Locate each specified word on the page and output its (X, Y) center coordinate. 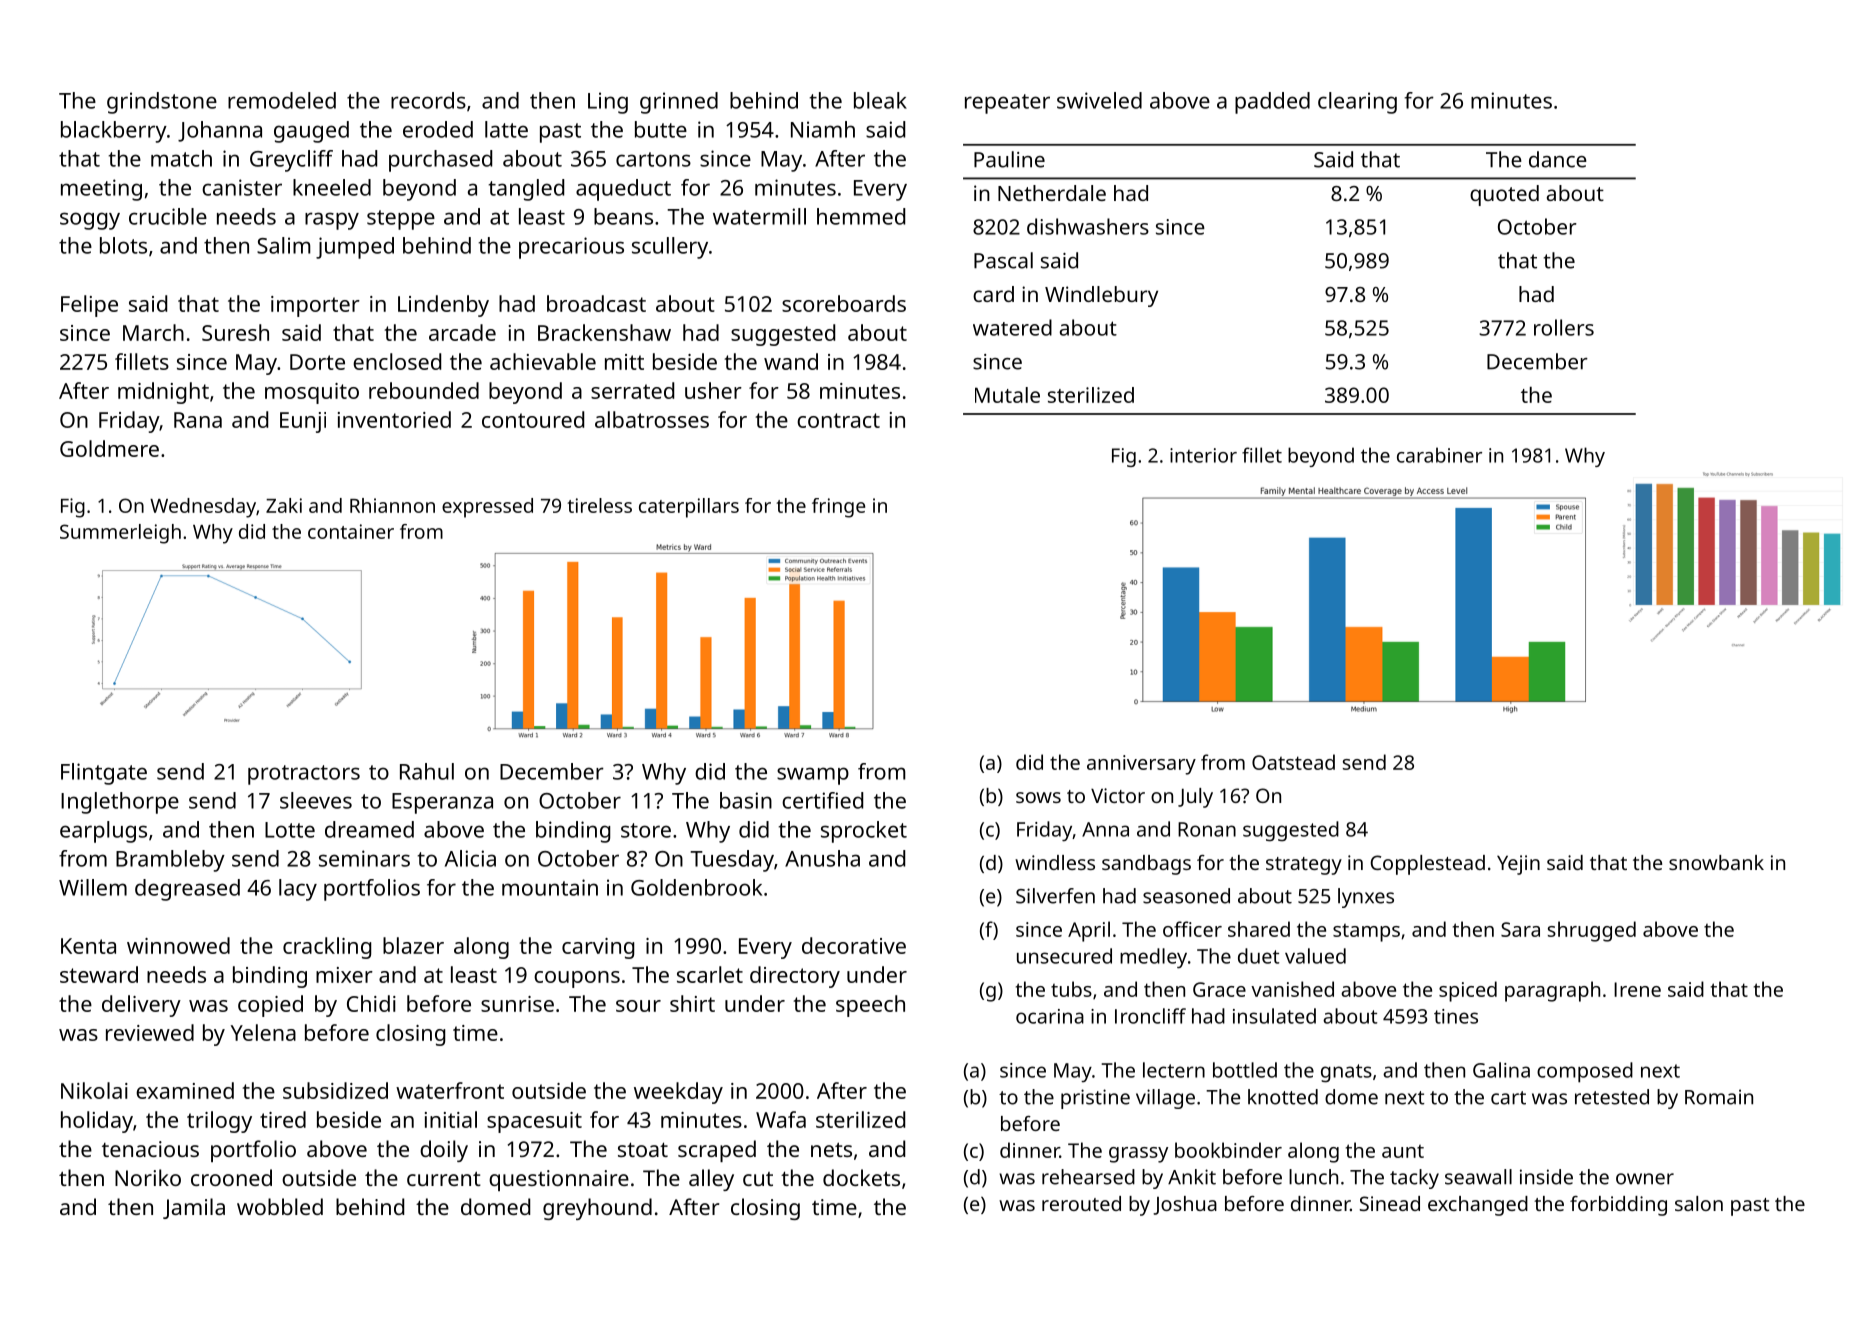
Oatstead (1293, 762)
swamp (813, 776)
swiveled (1099, 100)
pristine (1095, 1099)
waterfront (450, 1090)
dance (1558, 159)
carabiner (1439, 455)
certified (822, 800)
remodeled (282, 100)
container (351, 531)
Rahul (427, 771)
